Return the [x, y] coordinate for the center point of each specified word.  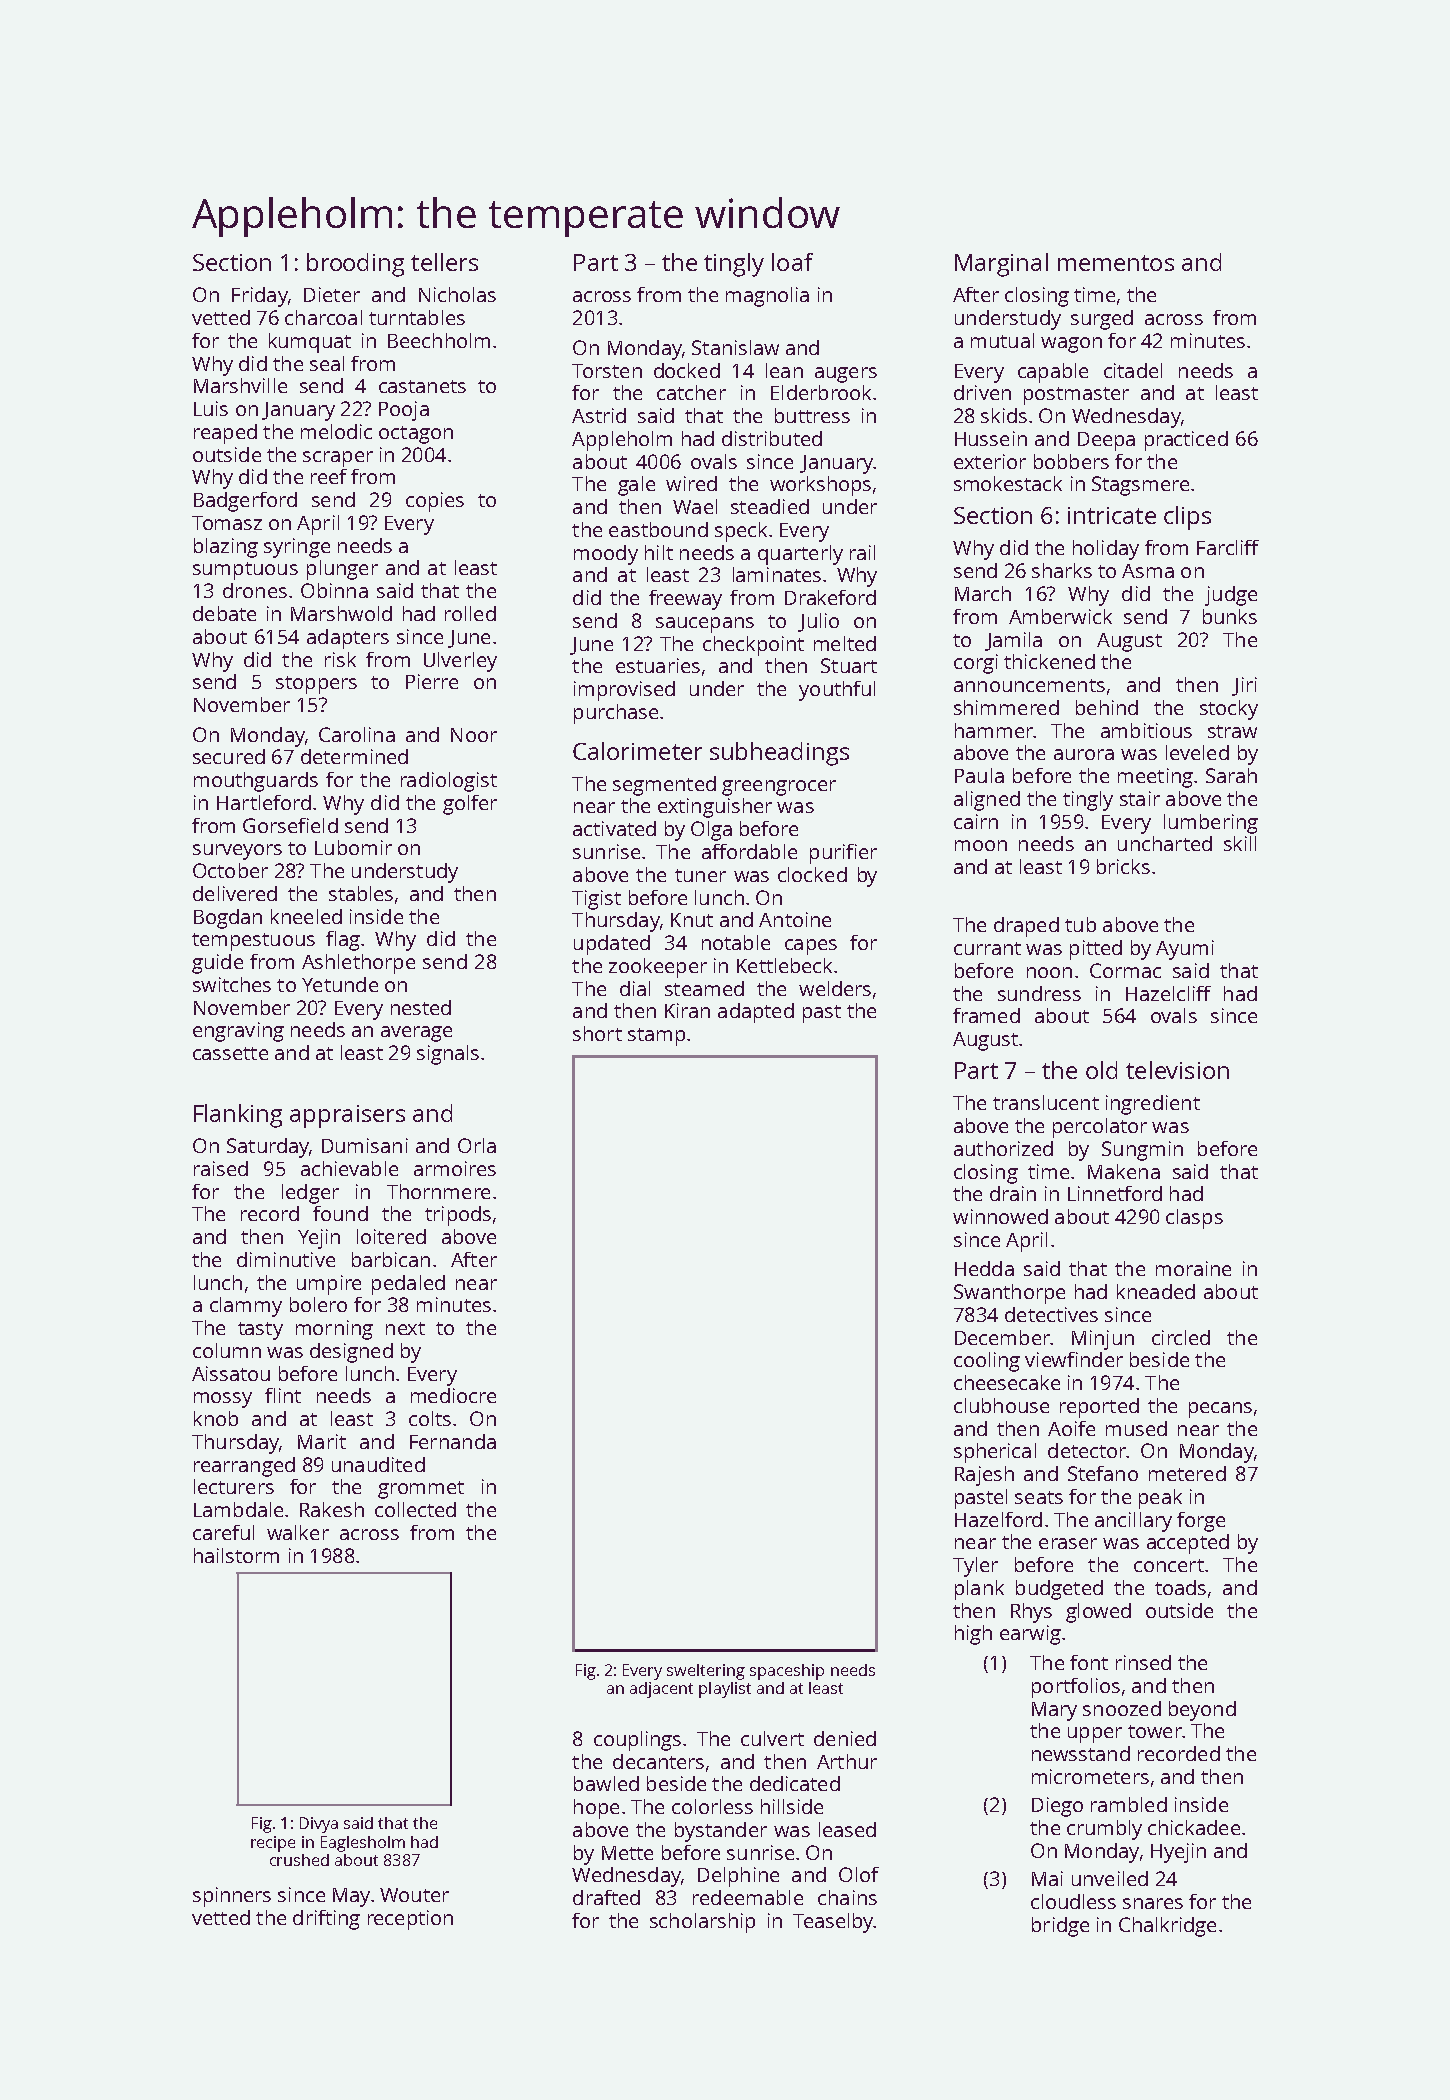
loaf [792, 262]
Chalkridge [1167, 1927]
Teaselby [833, 1923]
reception [410, 1920]
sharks [1062, 570]
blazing [226, 548]
